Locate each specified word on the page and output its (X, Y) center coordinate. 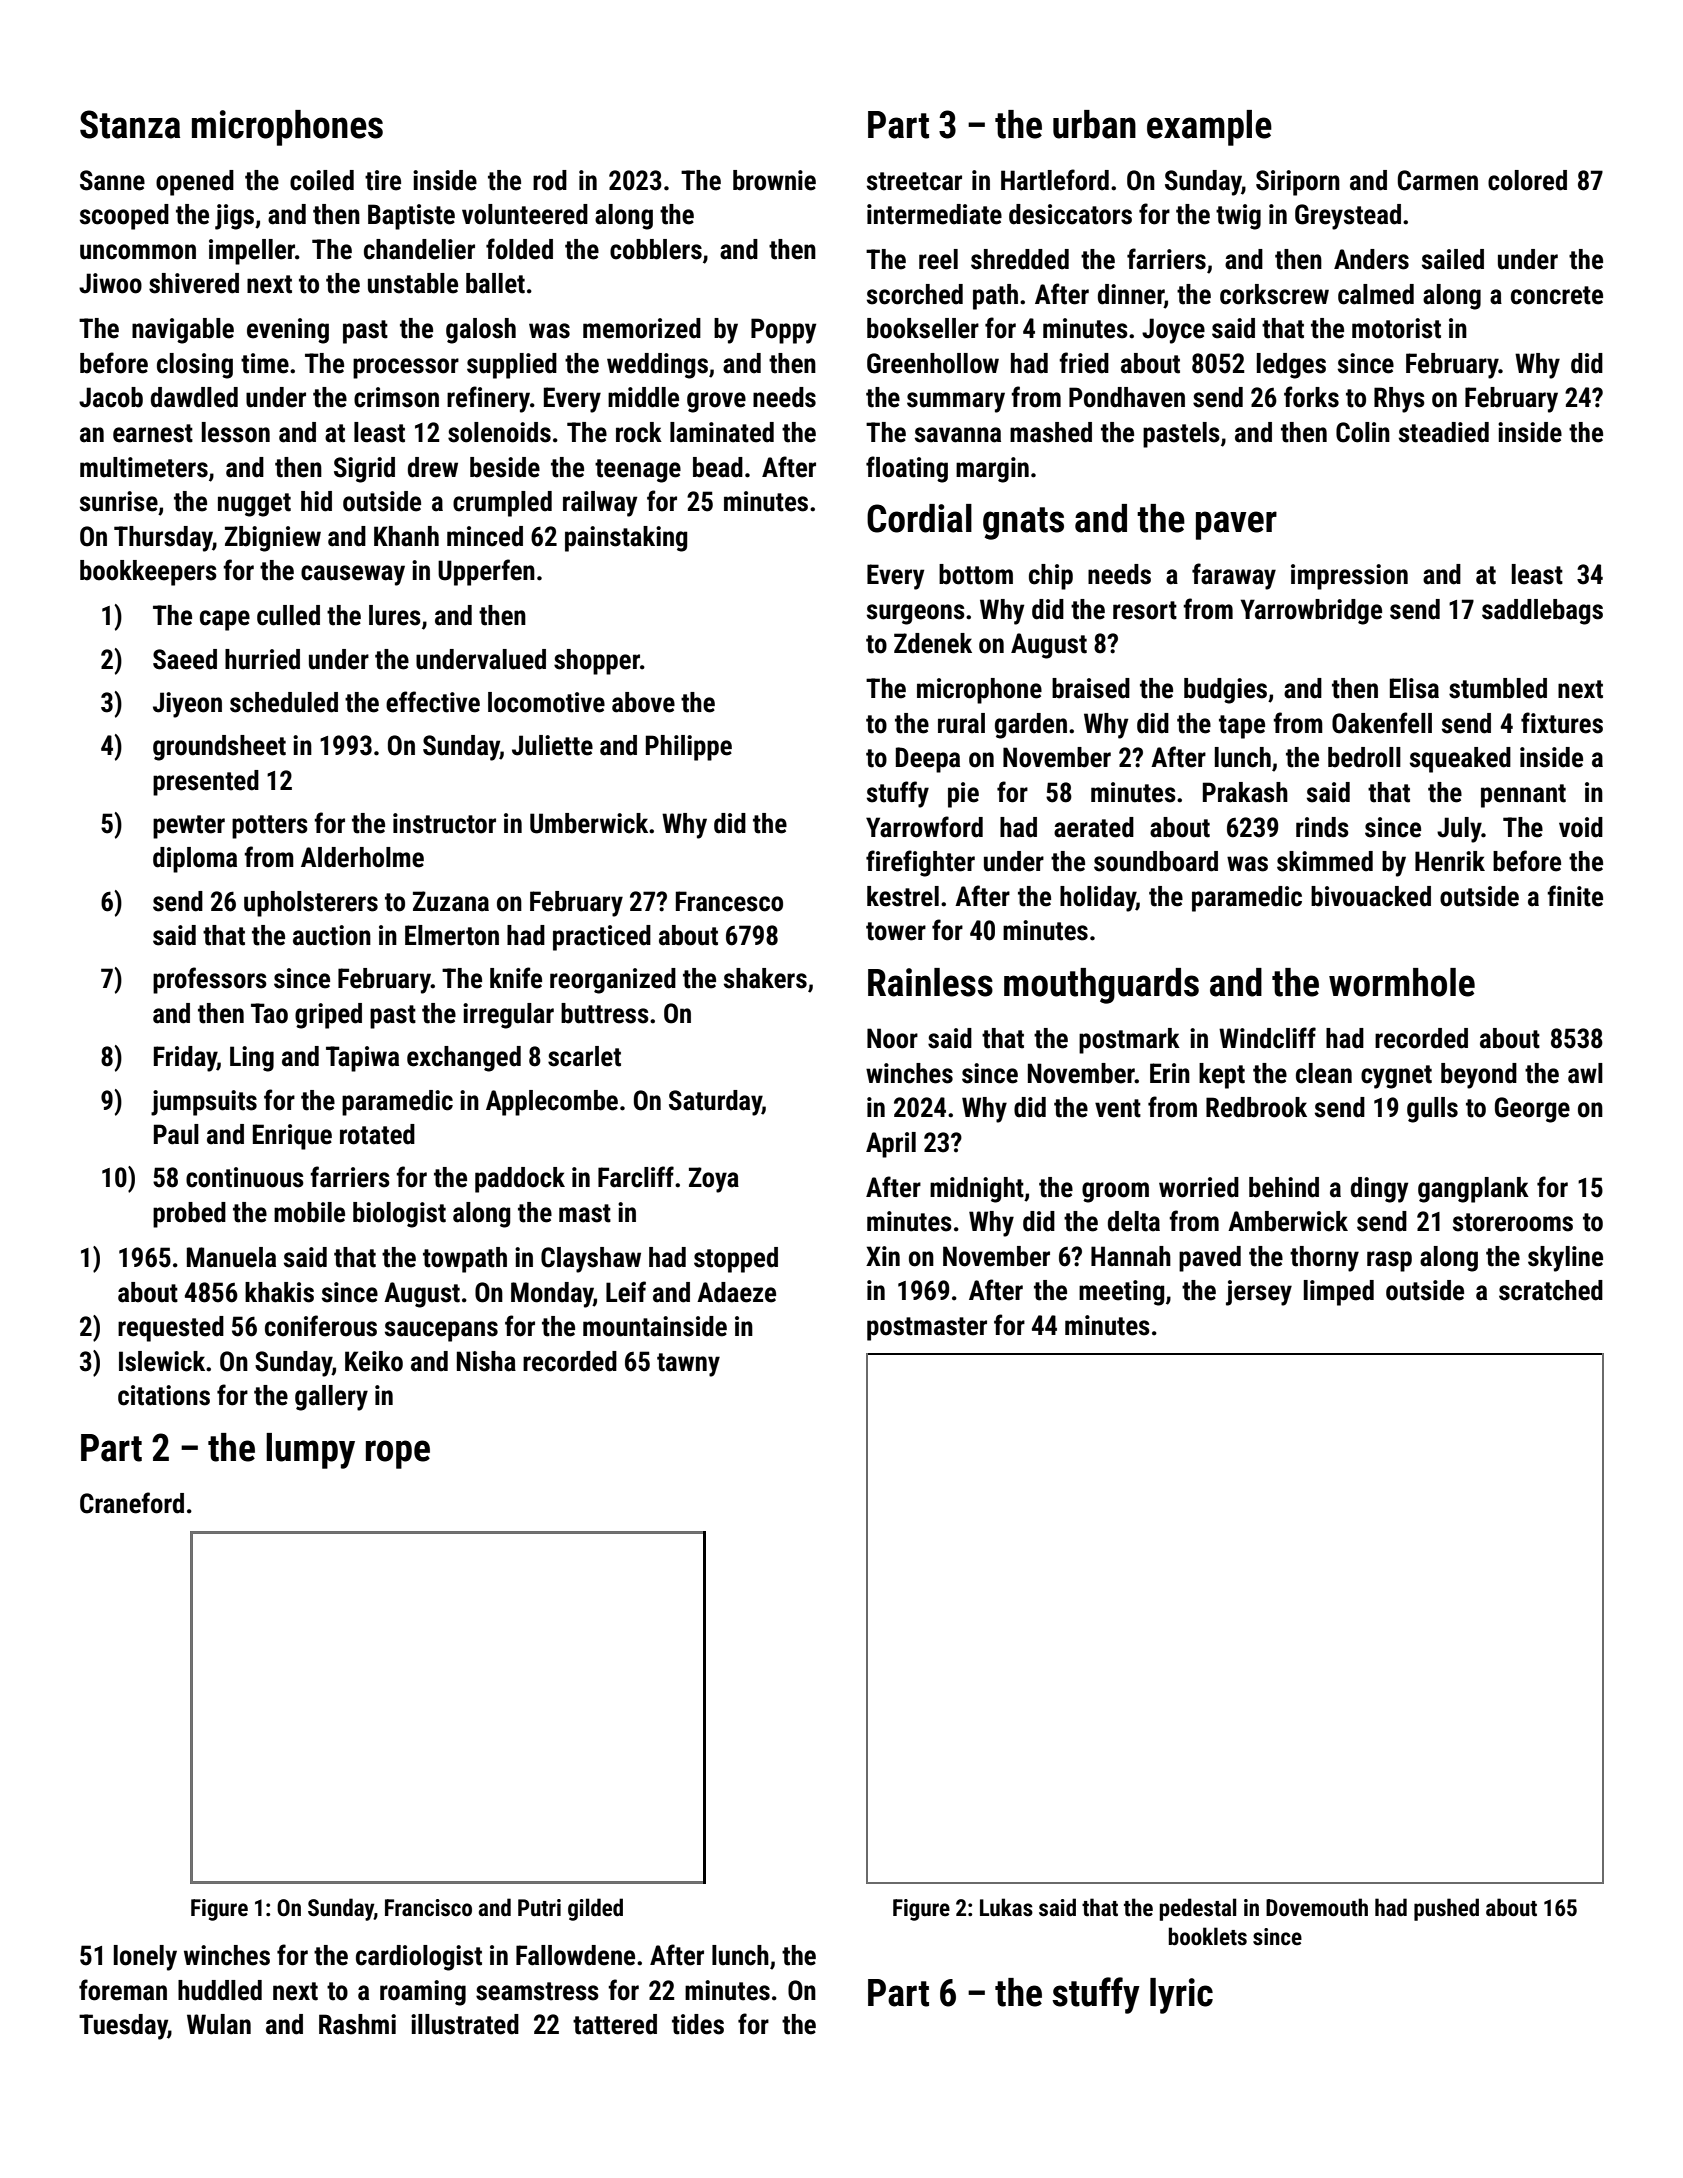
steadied (1444, 432)
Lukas (1006, 1907)
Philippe (689, 748)
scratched (1551, 1290)
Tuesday (123, 2027)
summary (956, 402)
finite (1575, 896)
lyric (1181, 1996)
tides (698, 2024)
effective (433, 702)
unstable (413, 283)
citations (164, 1395)
